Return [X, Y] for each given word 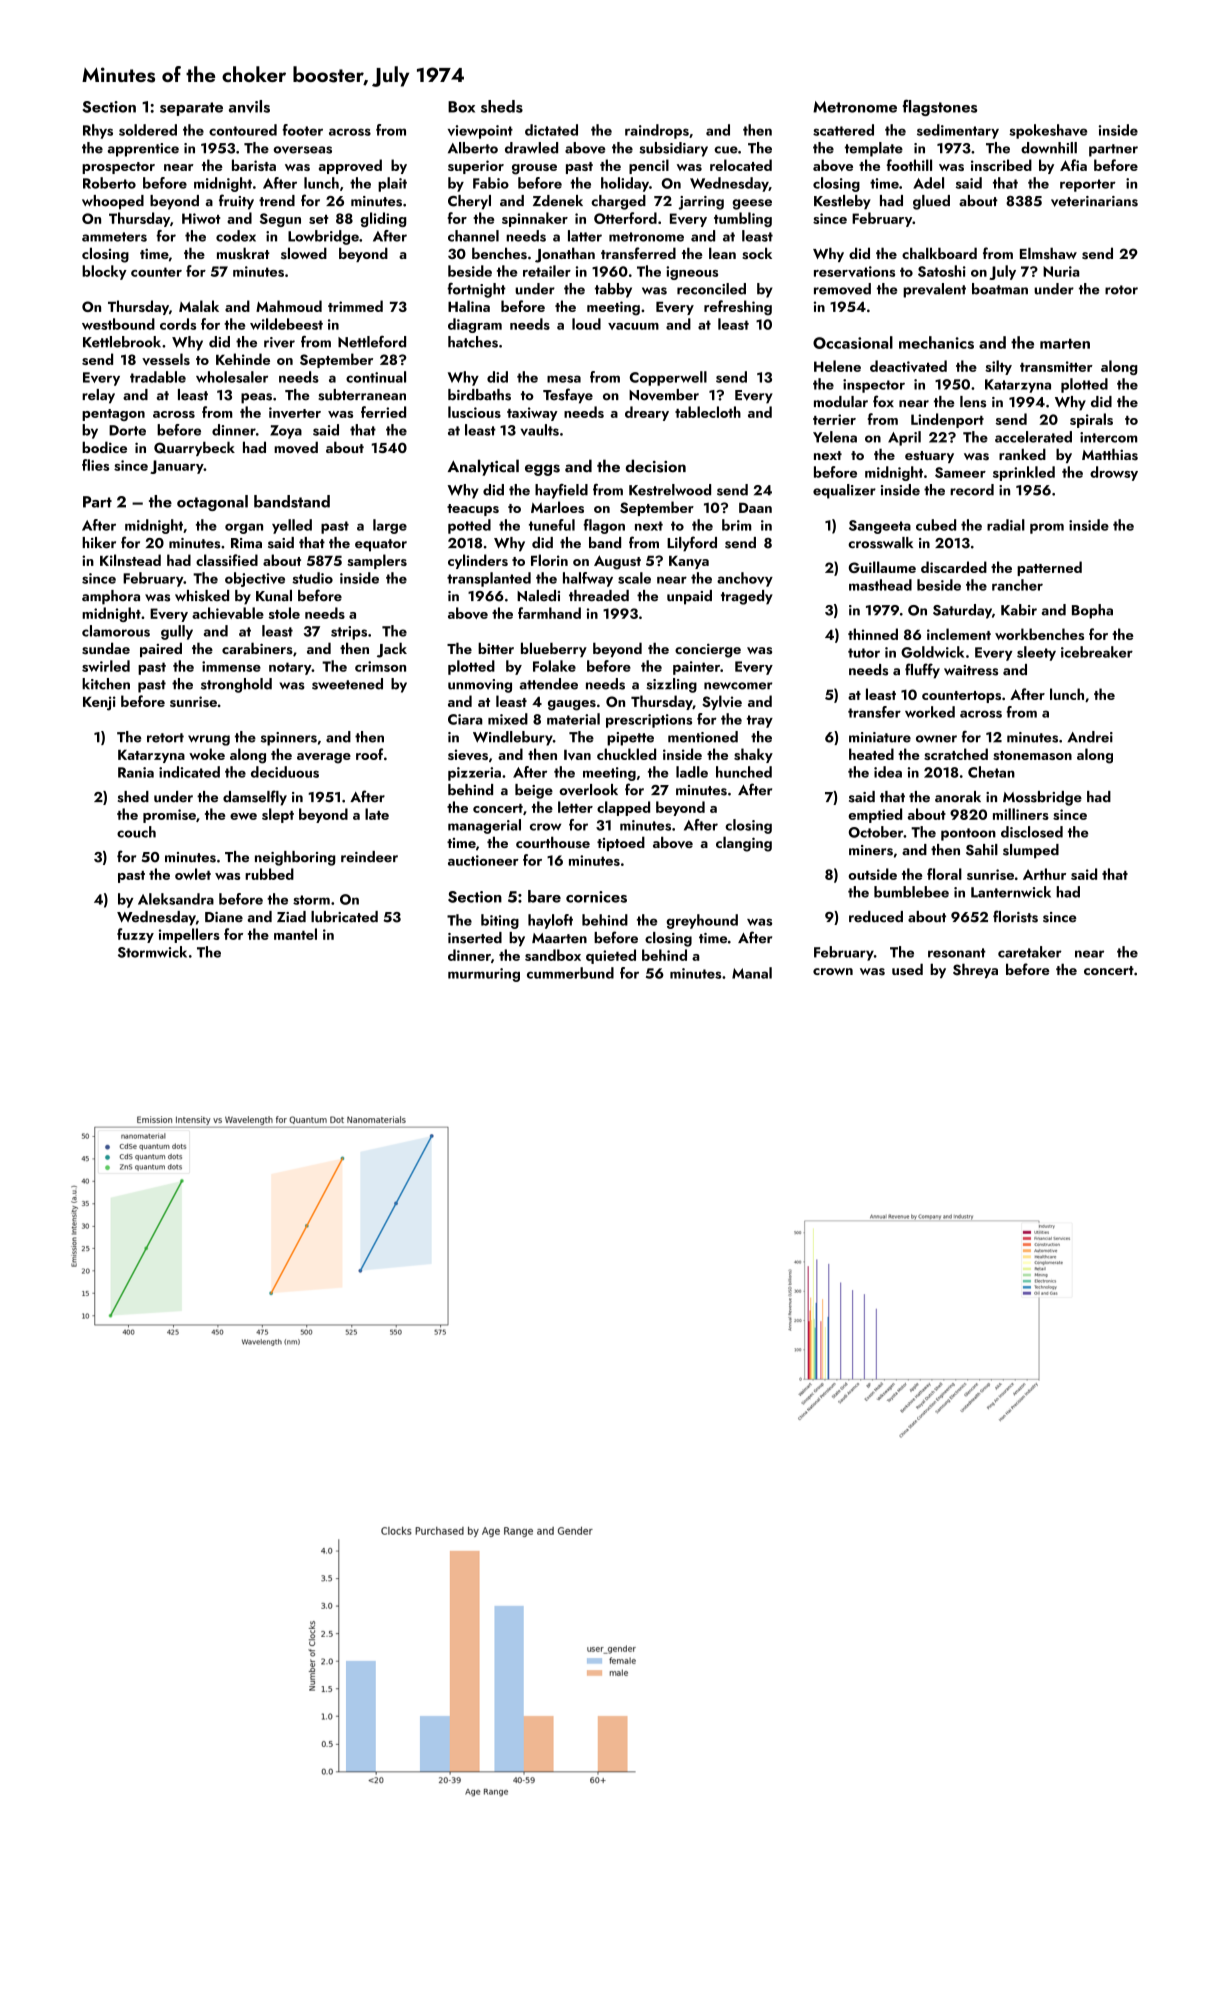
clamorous [116, 631]
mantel [295, 934]
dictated [551, 130]
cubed [936, 525]
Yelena [835, 437]
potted [469, 526]
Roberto [109, 183]
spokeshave [1048, 131]
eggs [542, 470]
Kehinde [243, 359]
